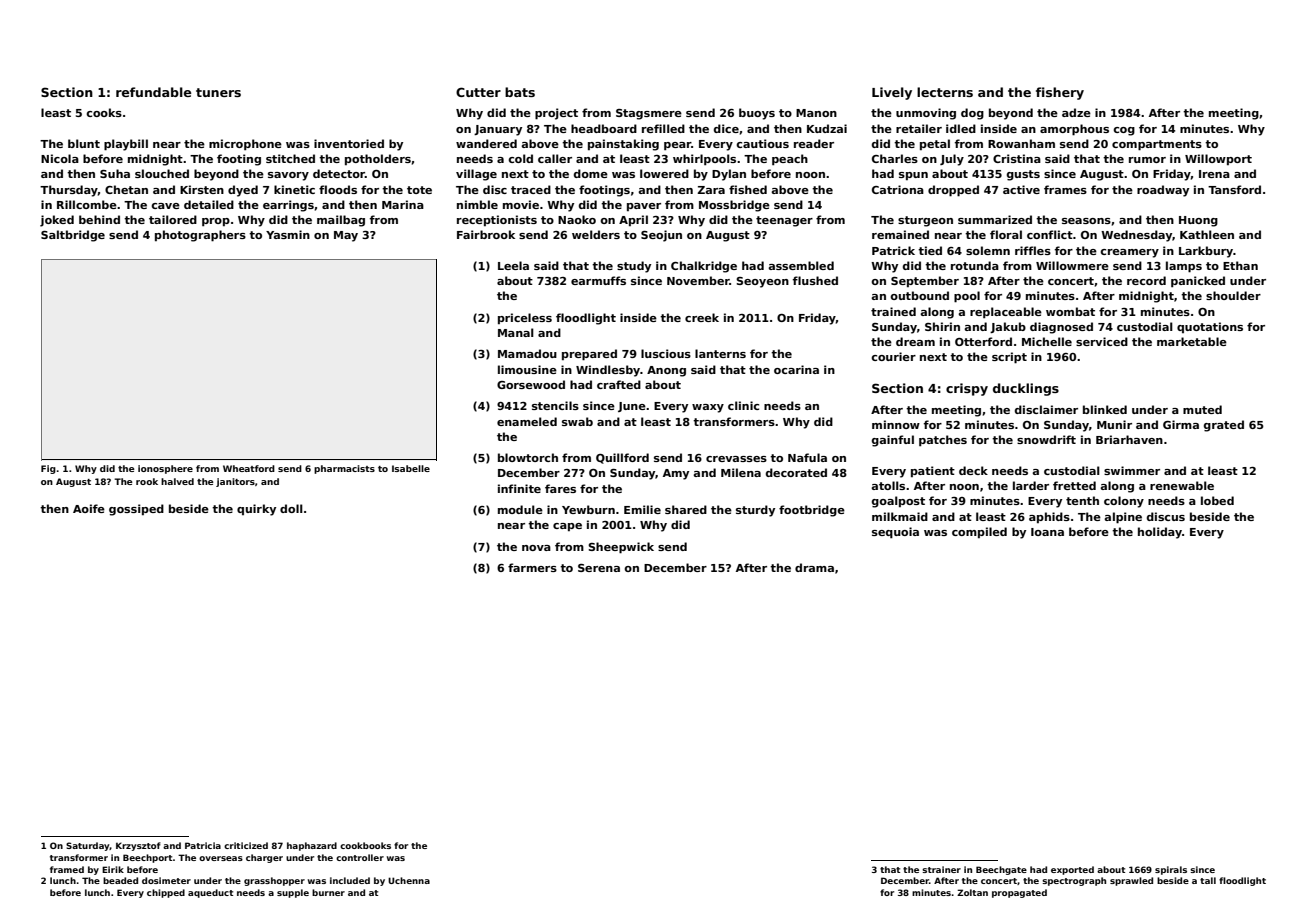  Describe the element at coordinates (73, 236) in the image. I see `Saltbridge` at that location.
